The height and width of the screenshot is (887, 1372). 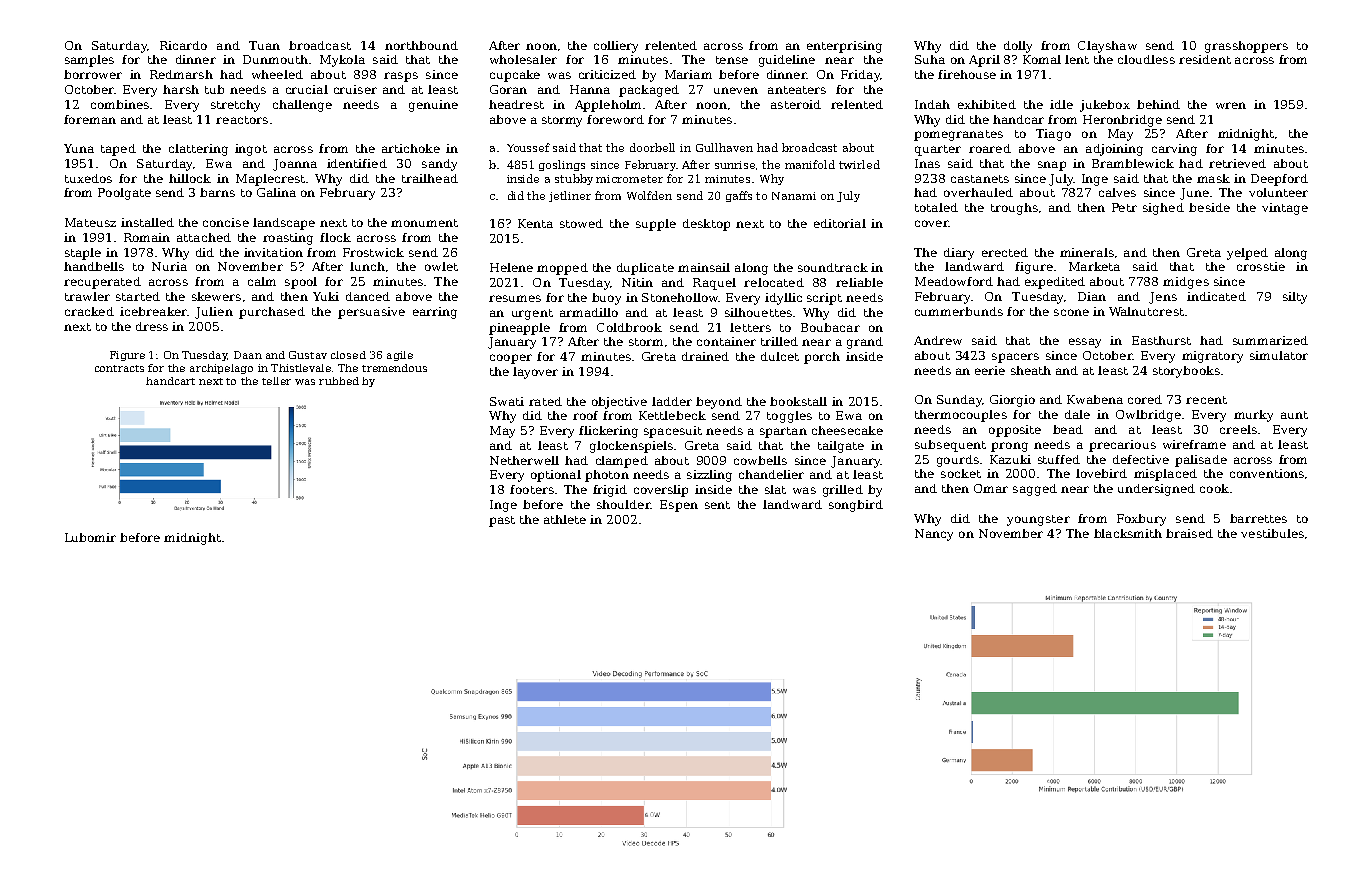 I want to click on taped, so click(x=118, y=150).
